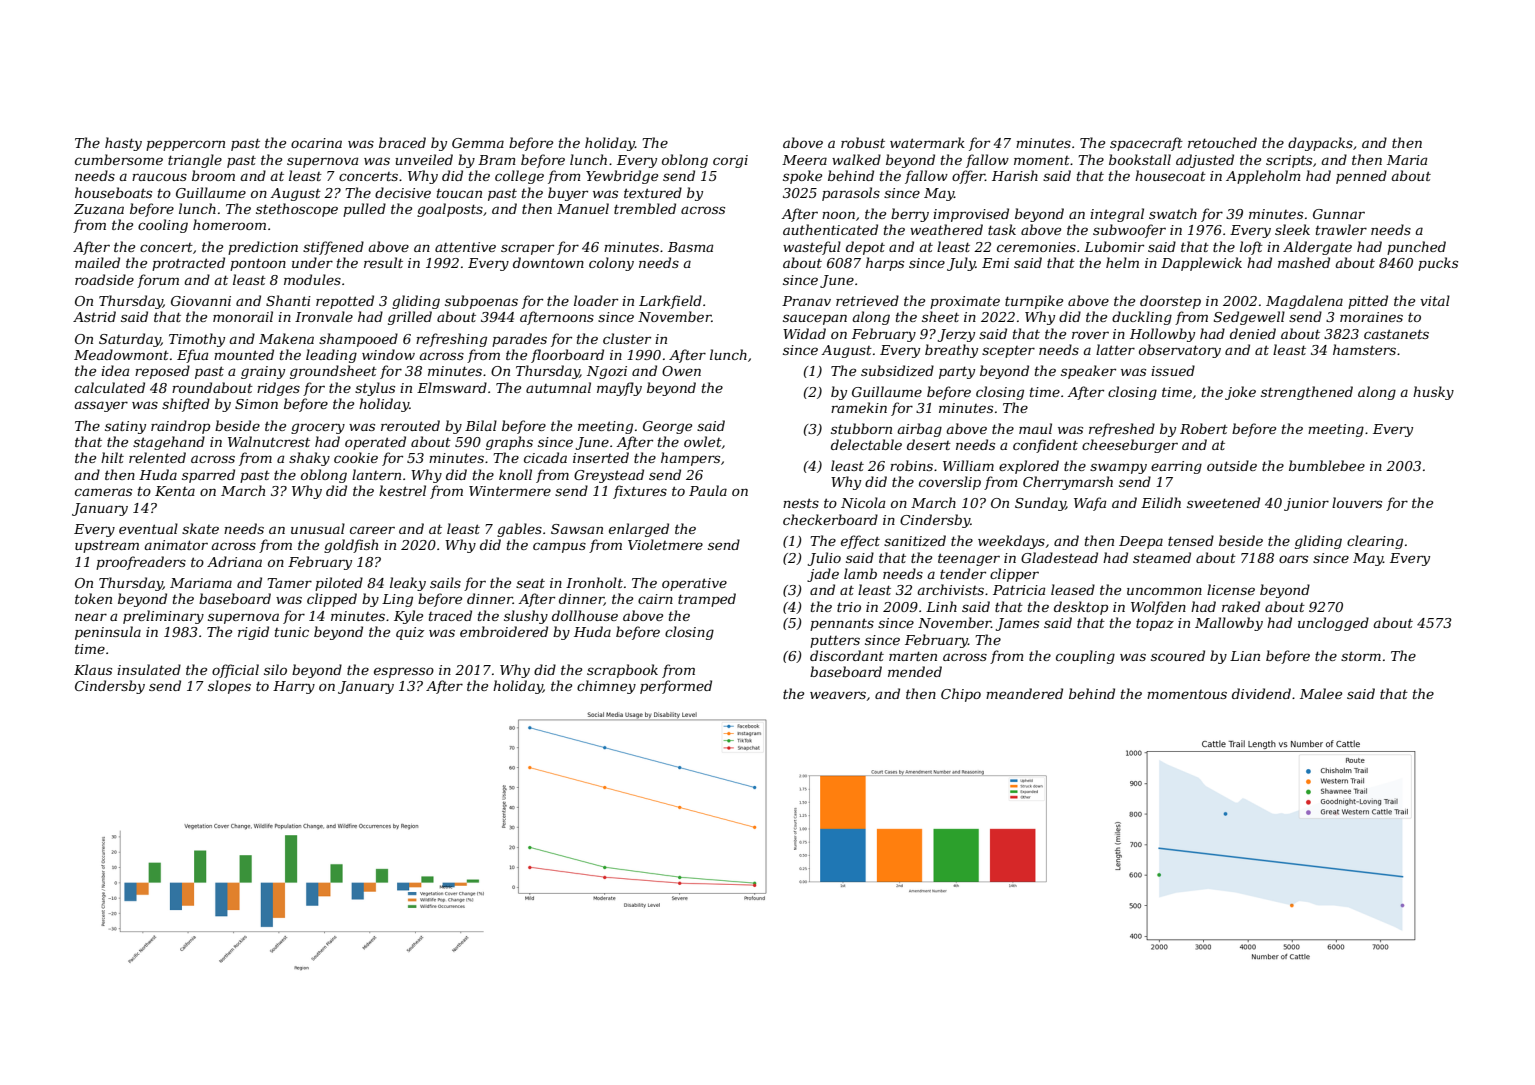 This screenshot has height=1085, width=1535. I want to click on weavers, so click(838, 695).
